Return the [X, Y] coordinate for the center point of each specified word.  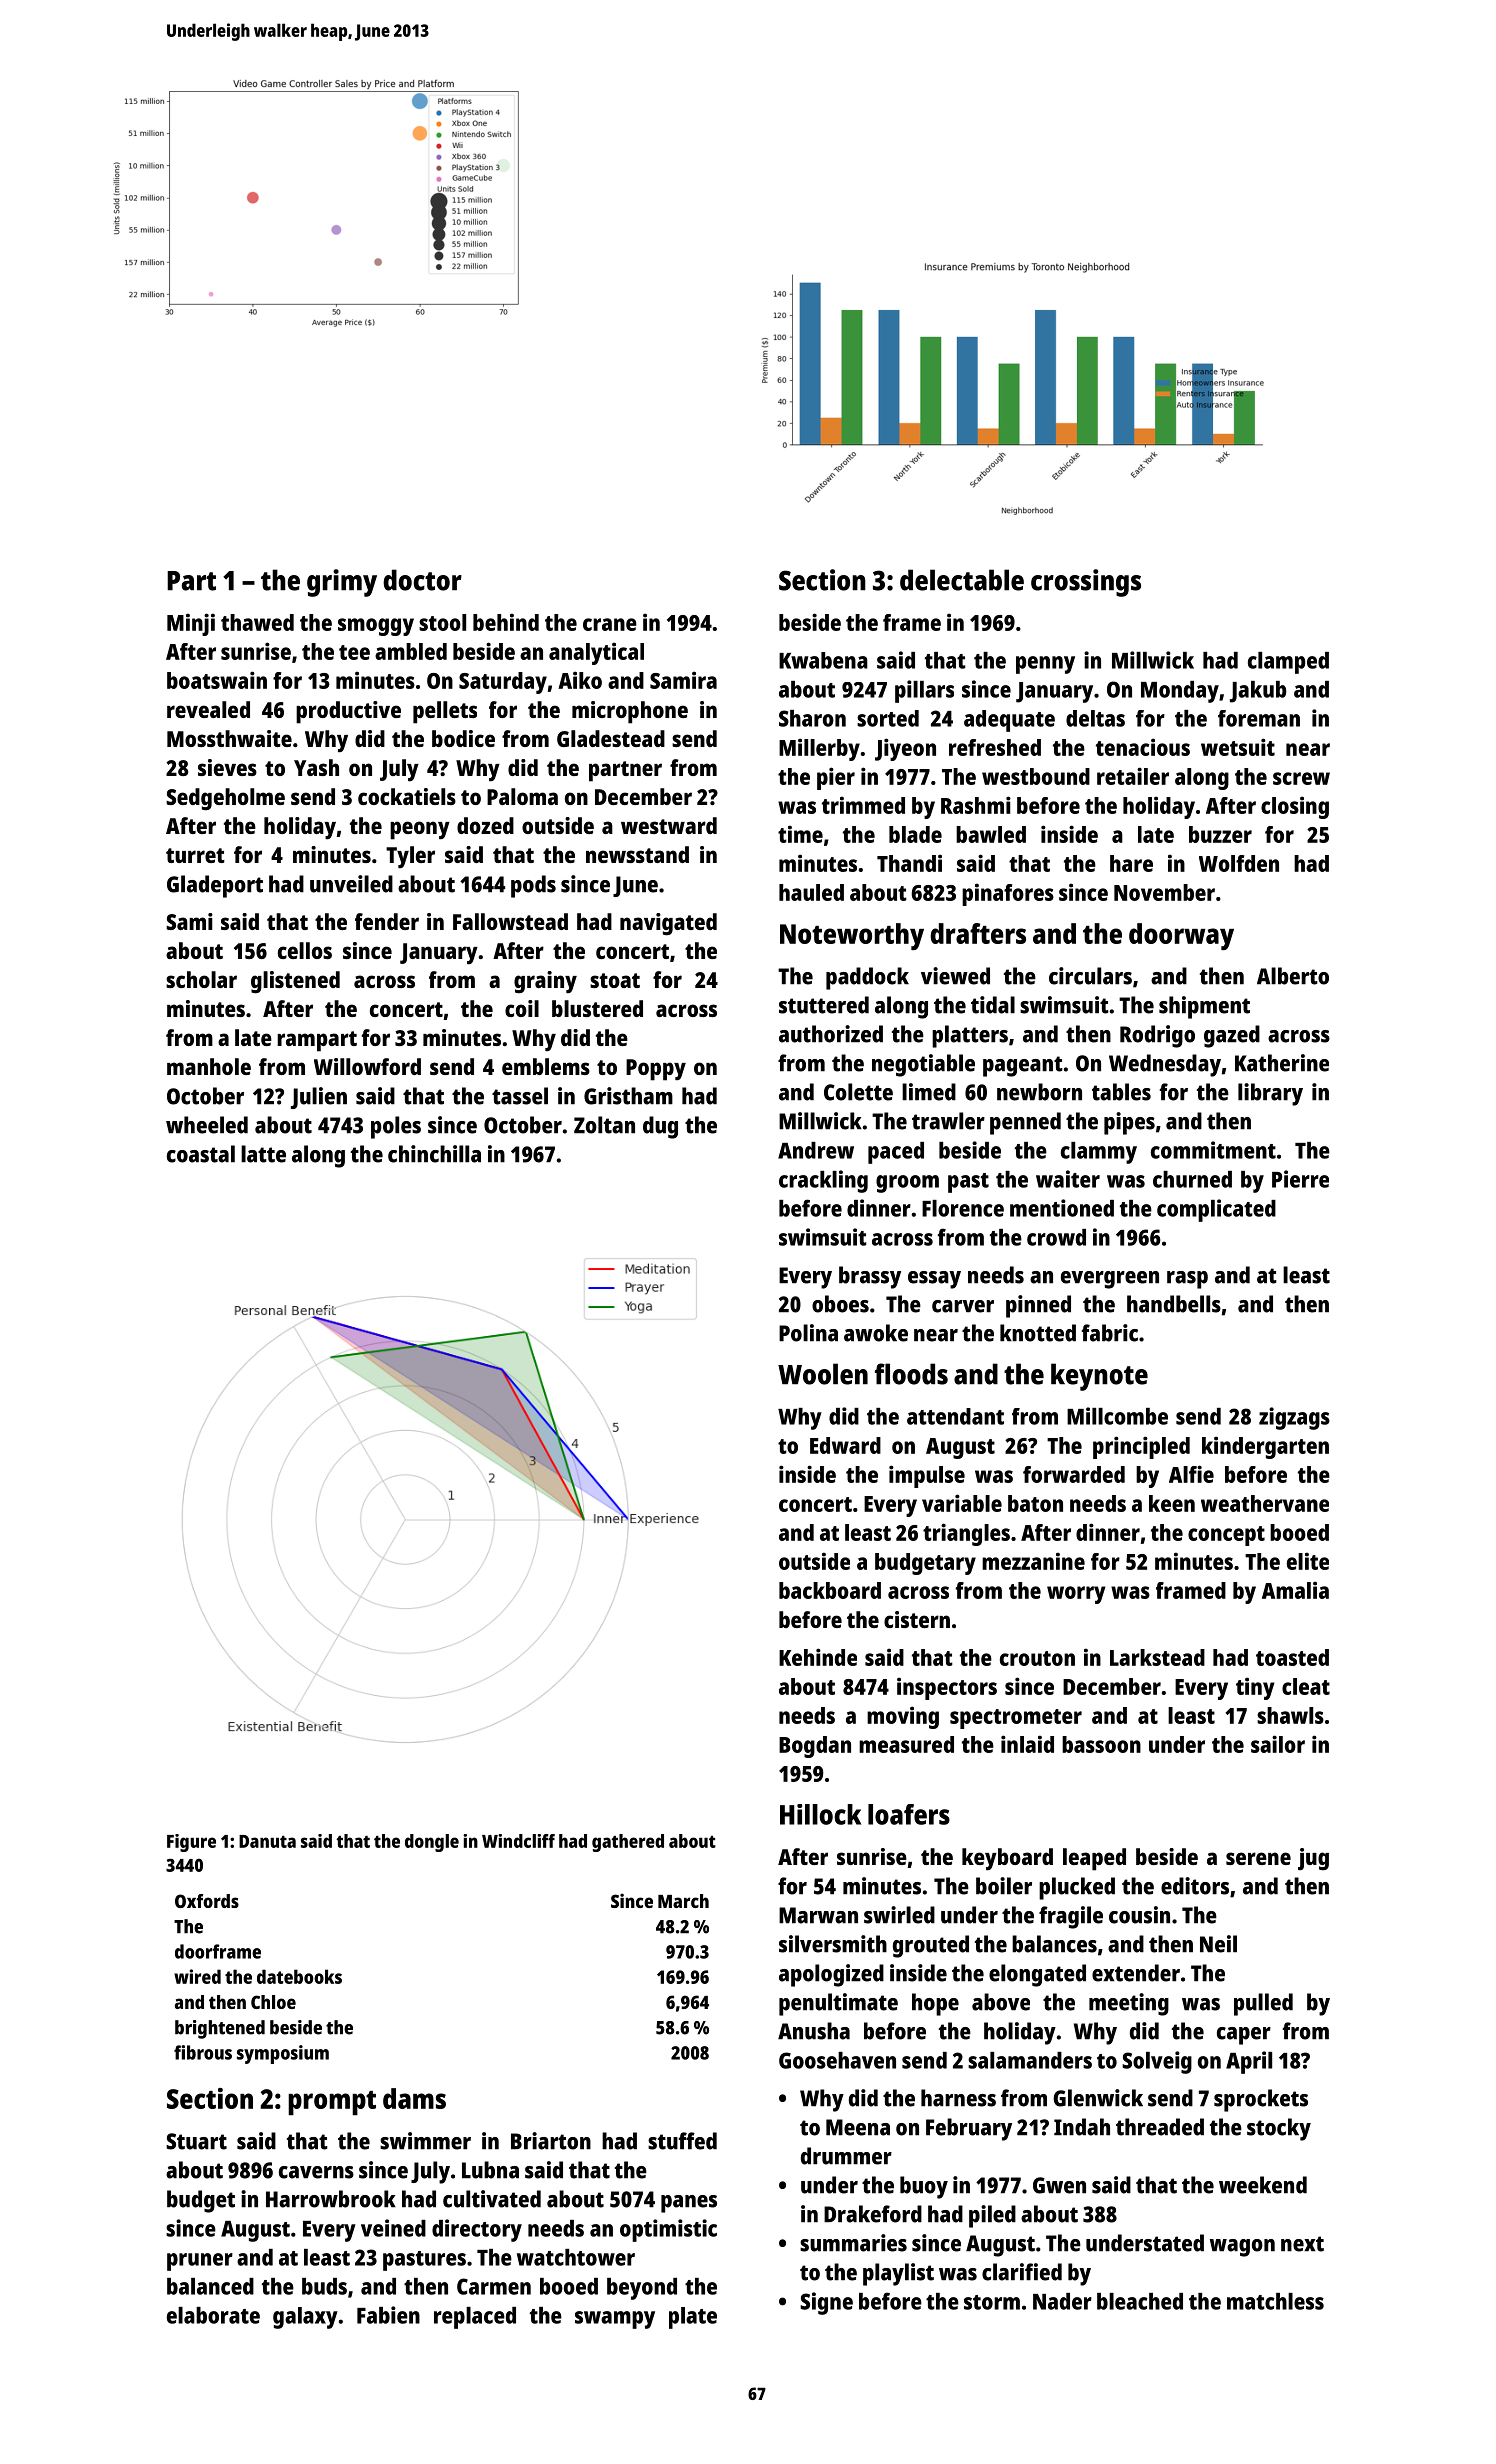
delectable [962, 580]
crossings [1086, 583]
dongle [432, 1843]
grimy [342, 583]
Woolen [823, 1374]
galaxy [305, 2318]
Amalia [1295, 1590]
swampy [615, 2320]
